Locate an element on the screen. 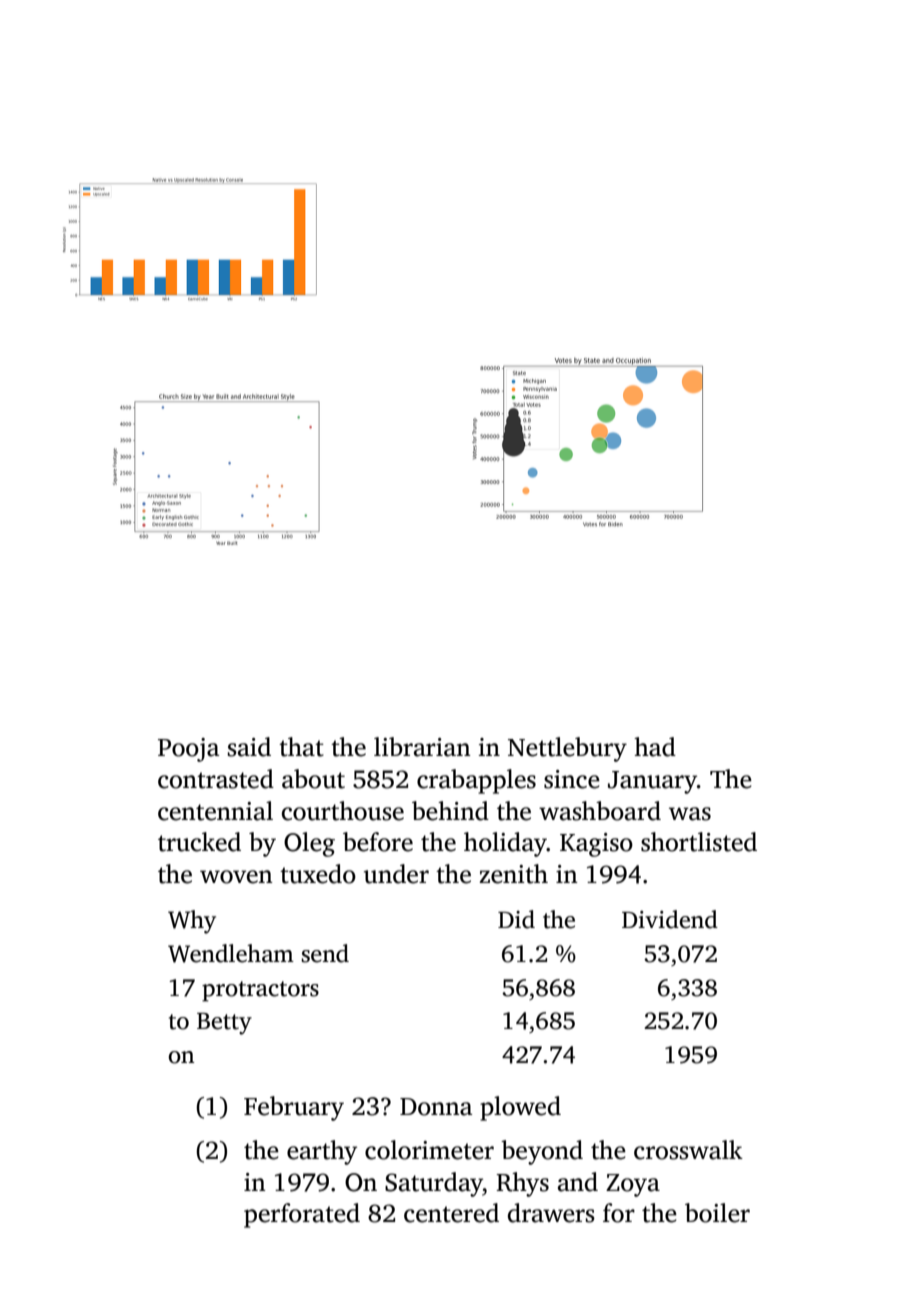  Oleg is located at coordinates (309, 844).
